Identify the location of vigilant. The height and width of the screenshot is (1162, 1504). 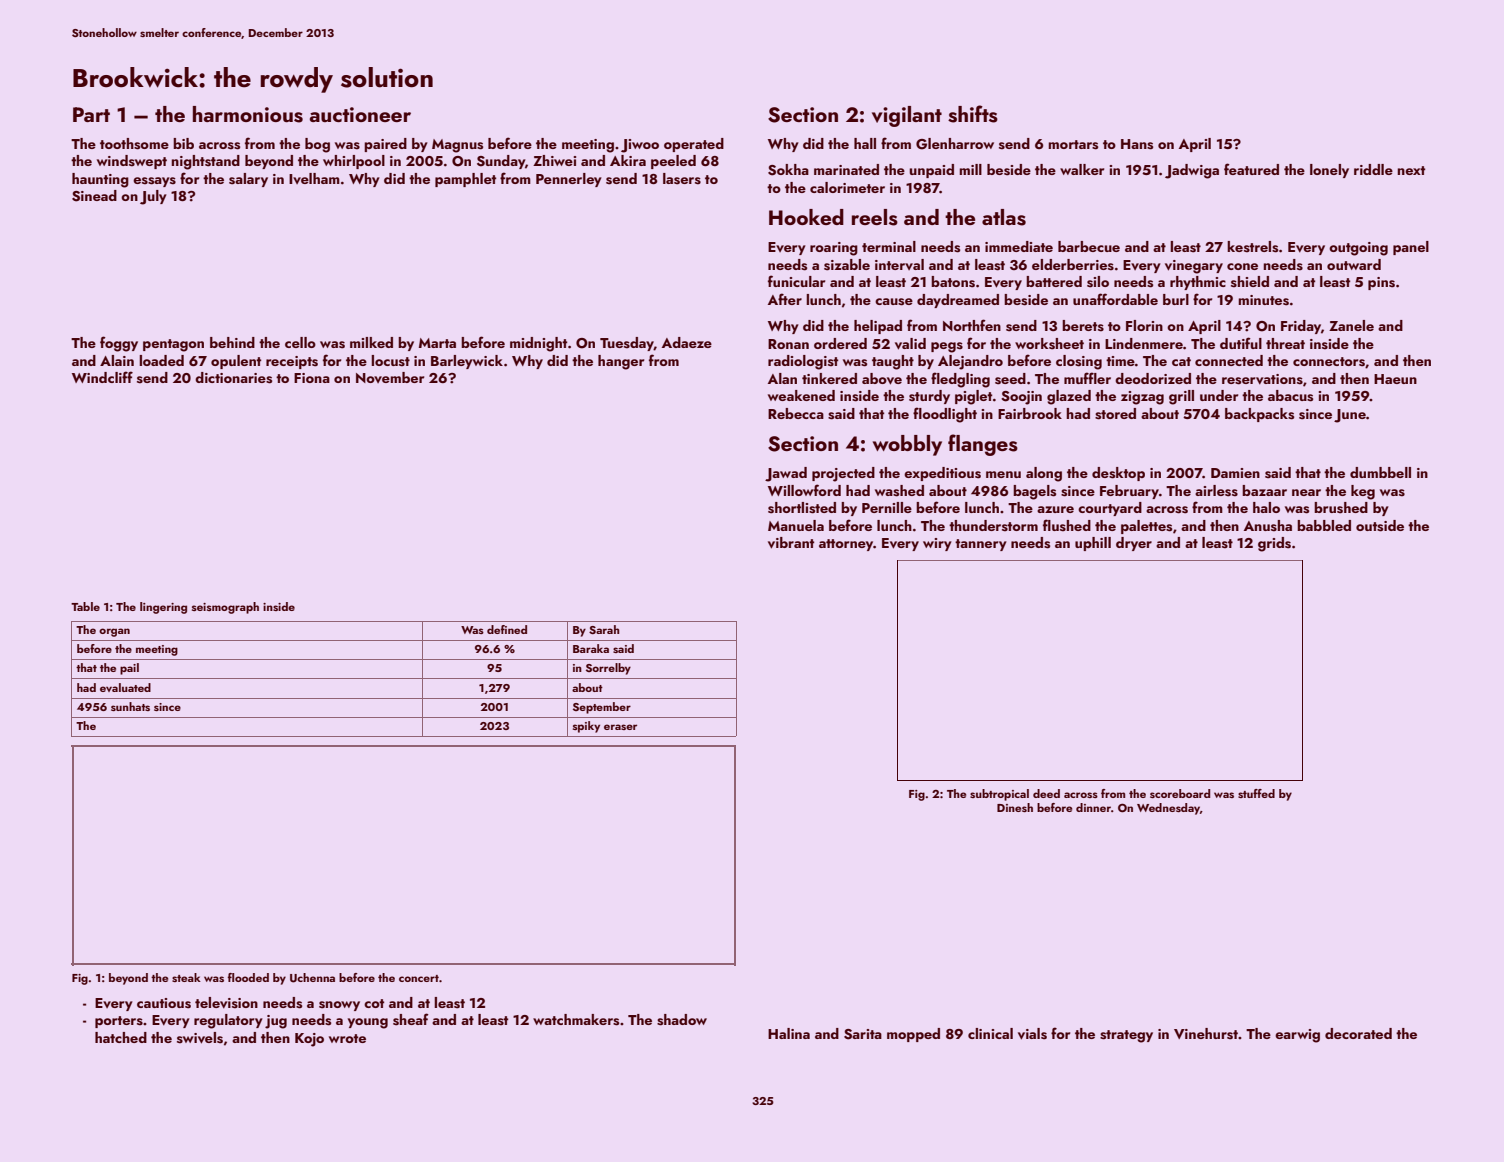
(907, 116).
